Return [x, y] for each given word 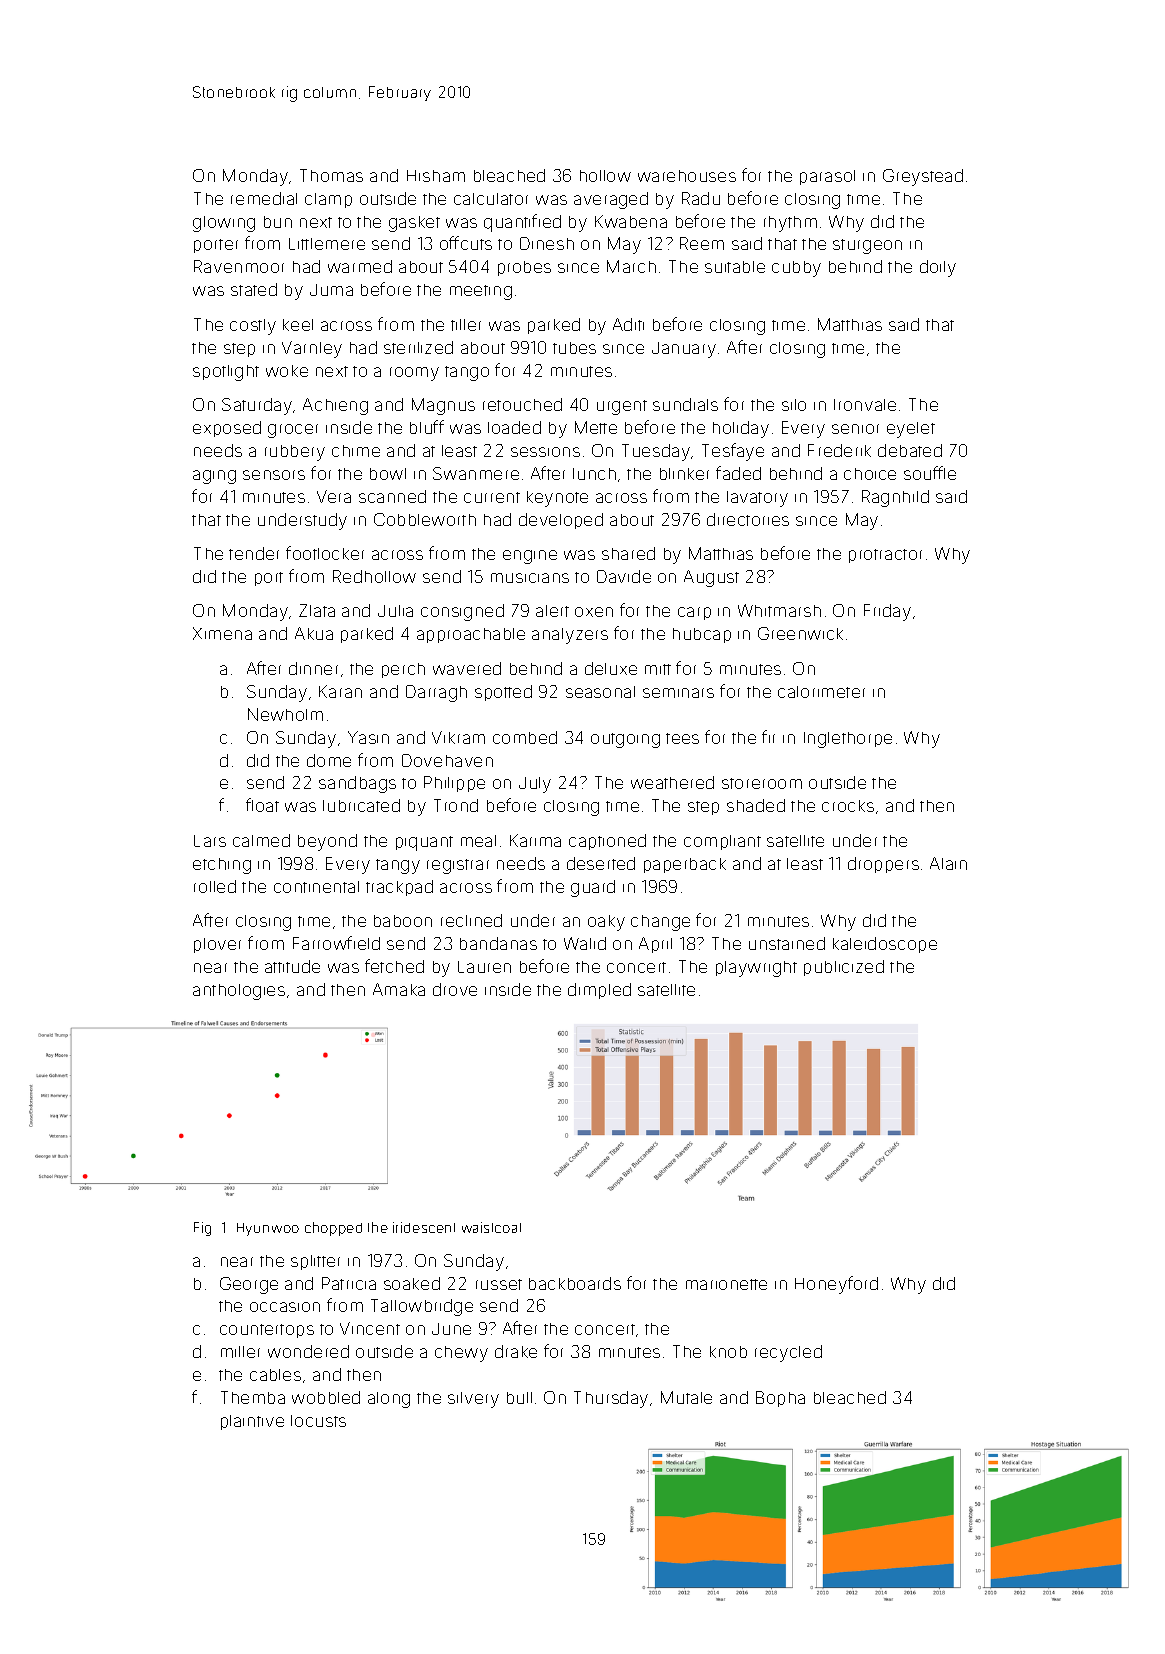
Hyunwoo [268, 1229]
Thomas [331, 175]
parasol [827, 177]
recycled [788, 1353]
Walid [585, 943]
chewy [461, 1354]
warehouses [687, 176]
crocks [848, 806]
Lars [210, 841]
